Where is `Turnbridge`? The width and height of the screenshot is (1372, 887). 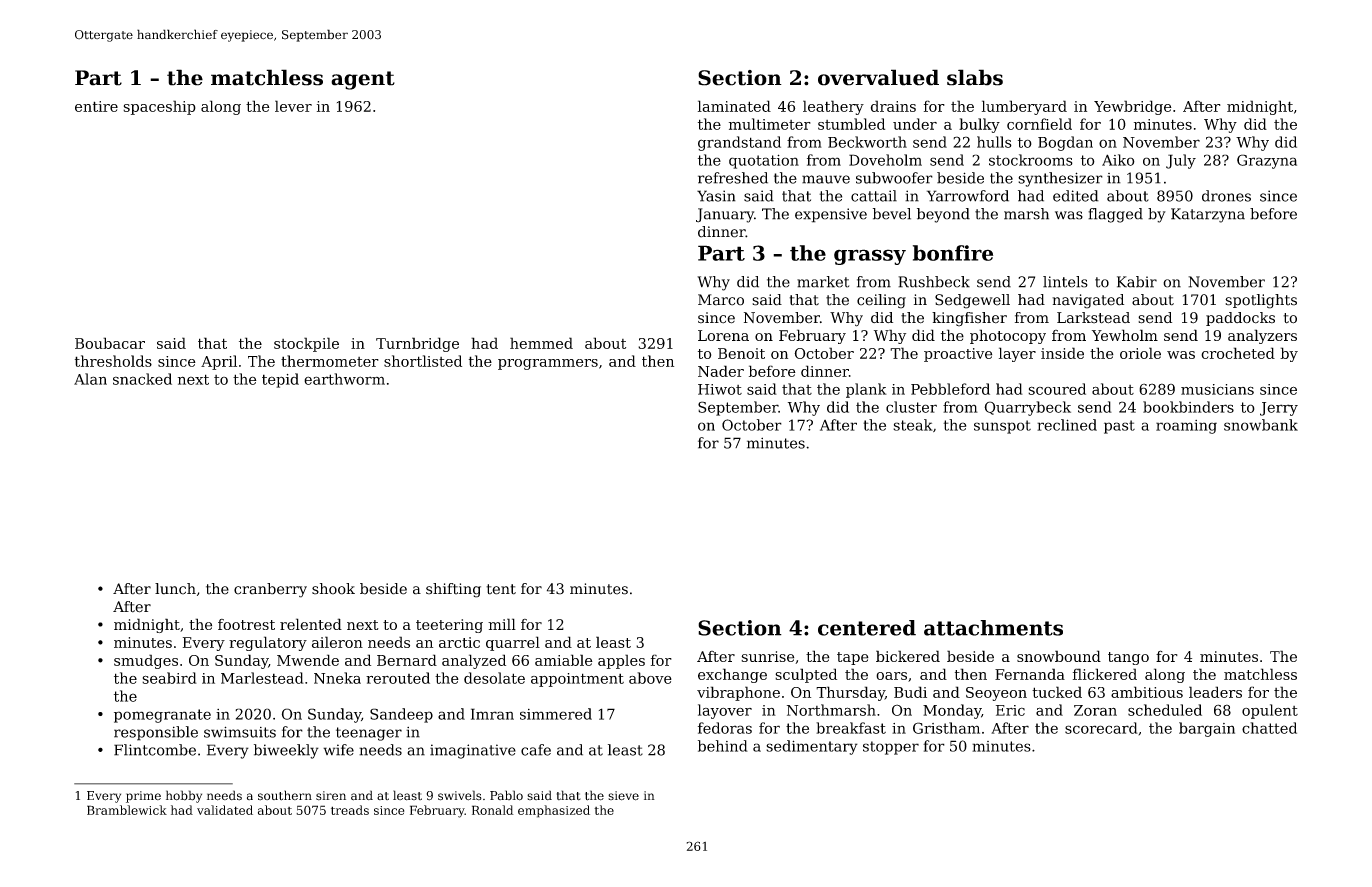 Turnbridge is located at coordinates (417, 344).
